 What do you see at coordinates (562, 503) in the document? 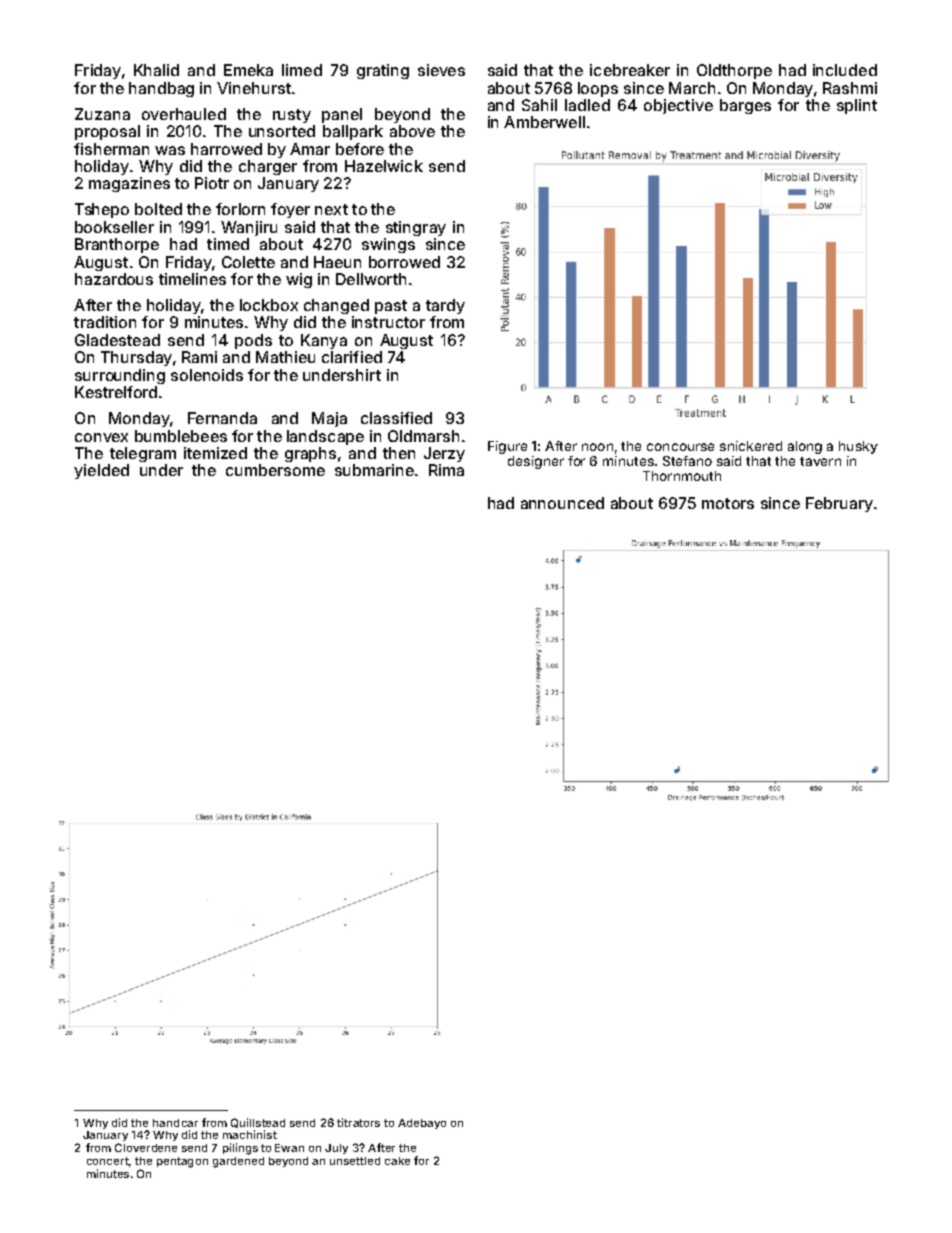
I see `announced` at bounding box center [562, 503].
